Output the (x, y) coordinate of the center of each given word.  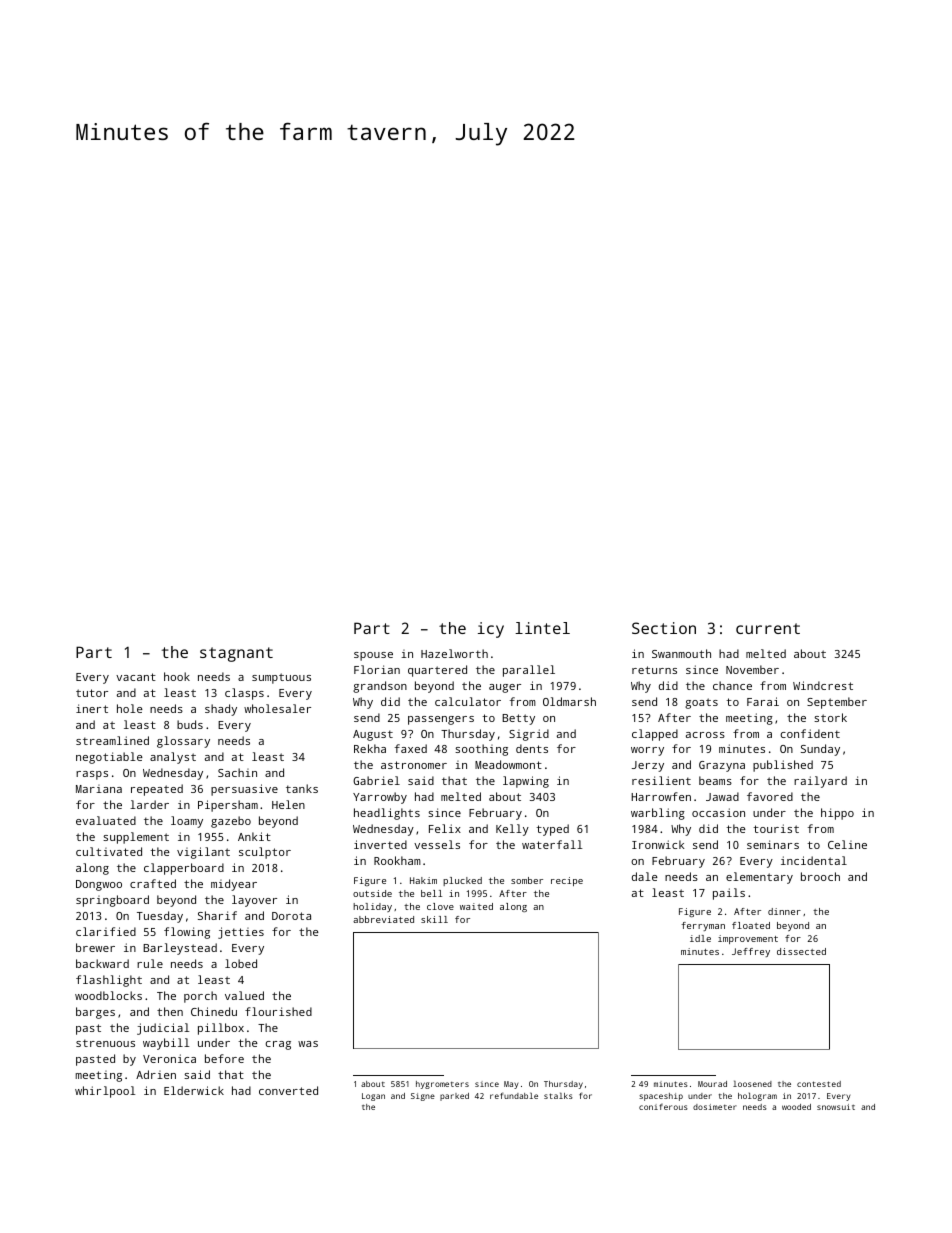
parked (454, 1097)
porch (200, 997)
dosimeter (715, 1107)
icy (491, 630)
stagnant (236, 654)
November (752, 669)
